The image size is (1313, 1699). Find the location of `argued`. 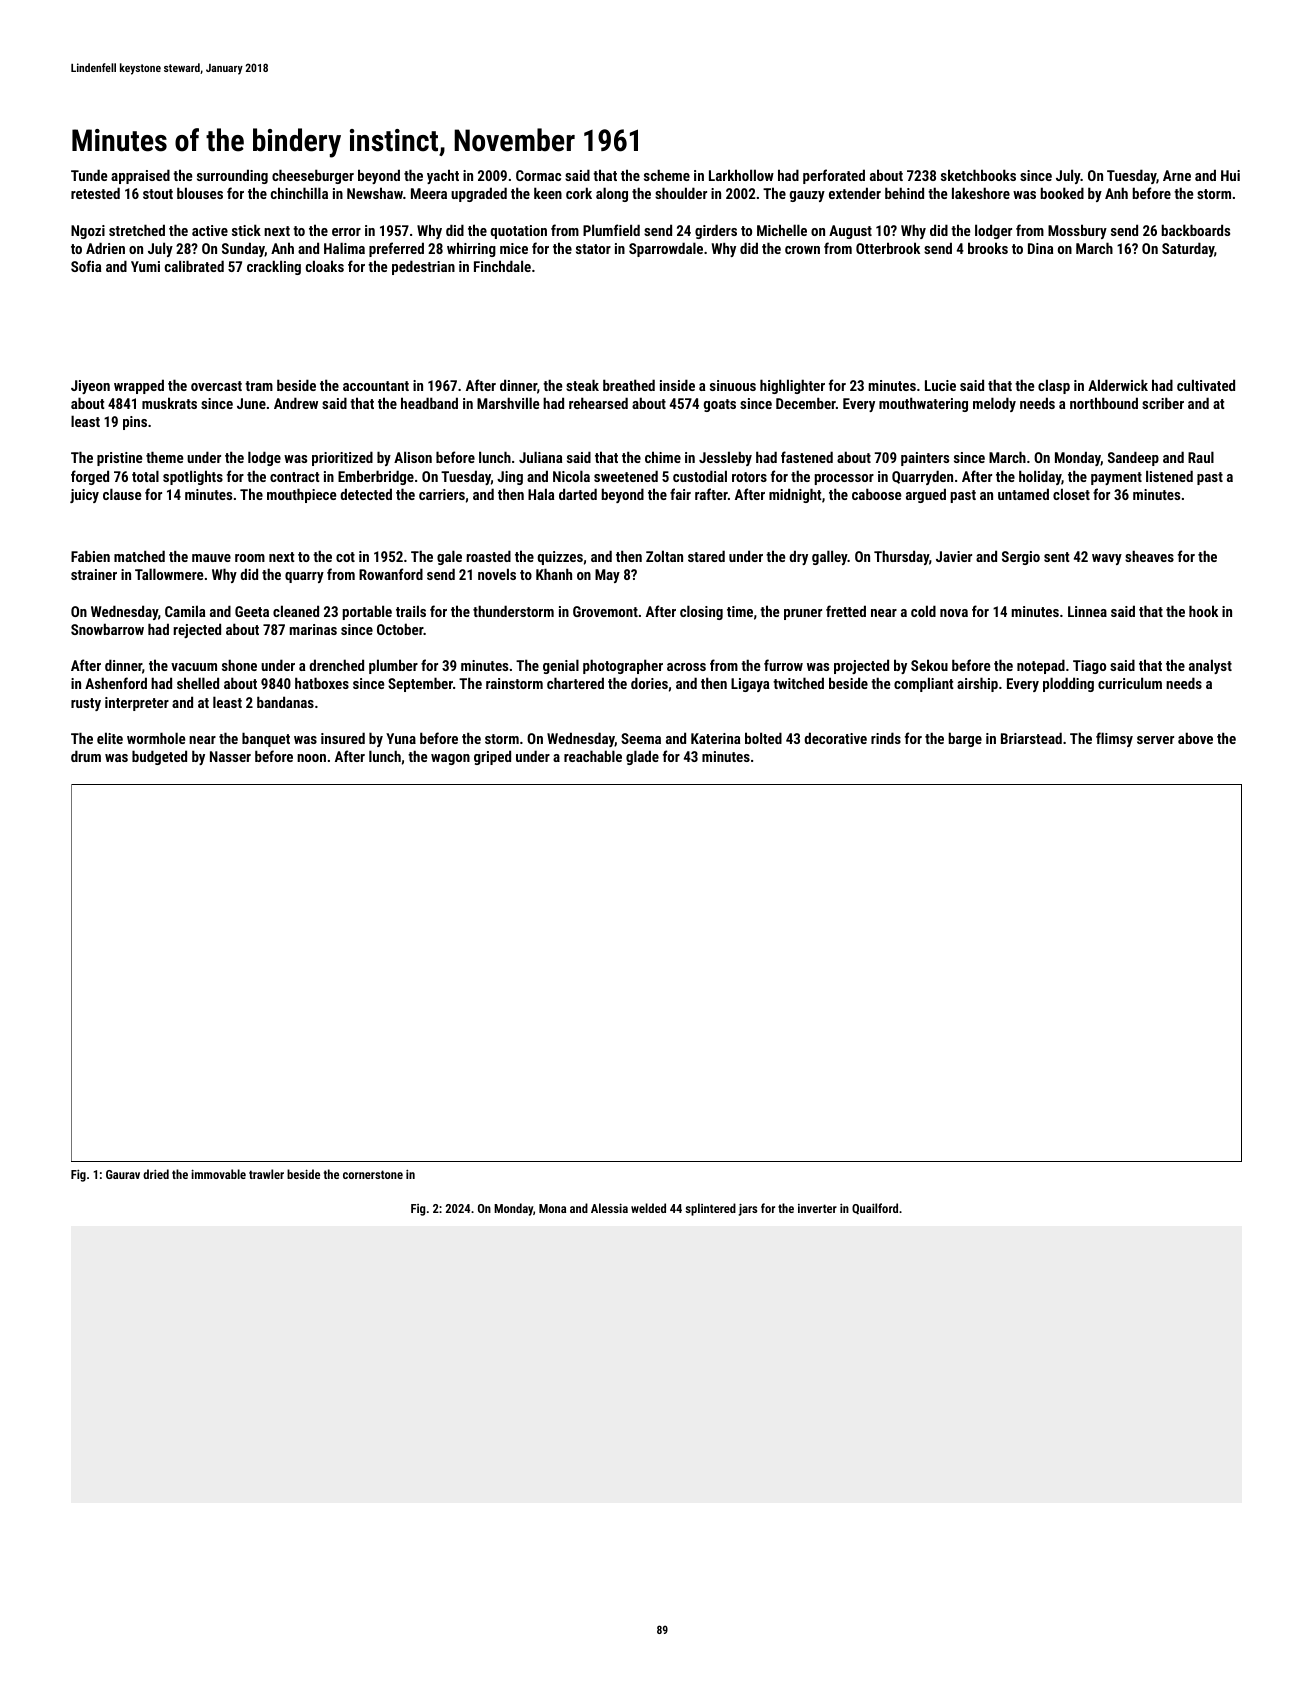

argued is located at coordinates (926, 495).
